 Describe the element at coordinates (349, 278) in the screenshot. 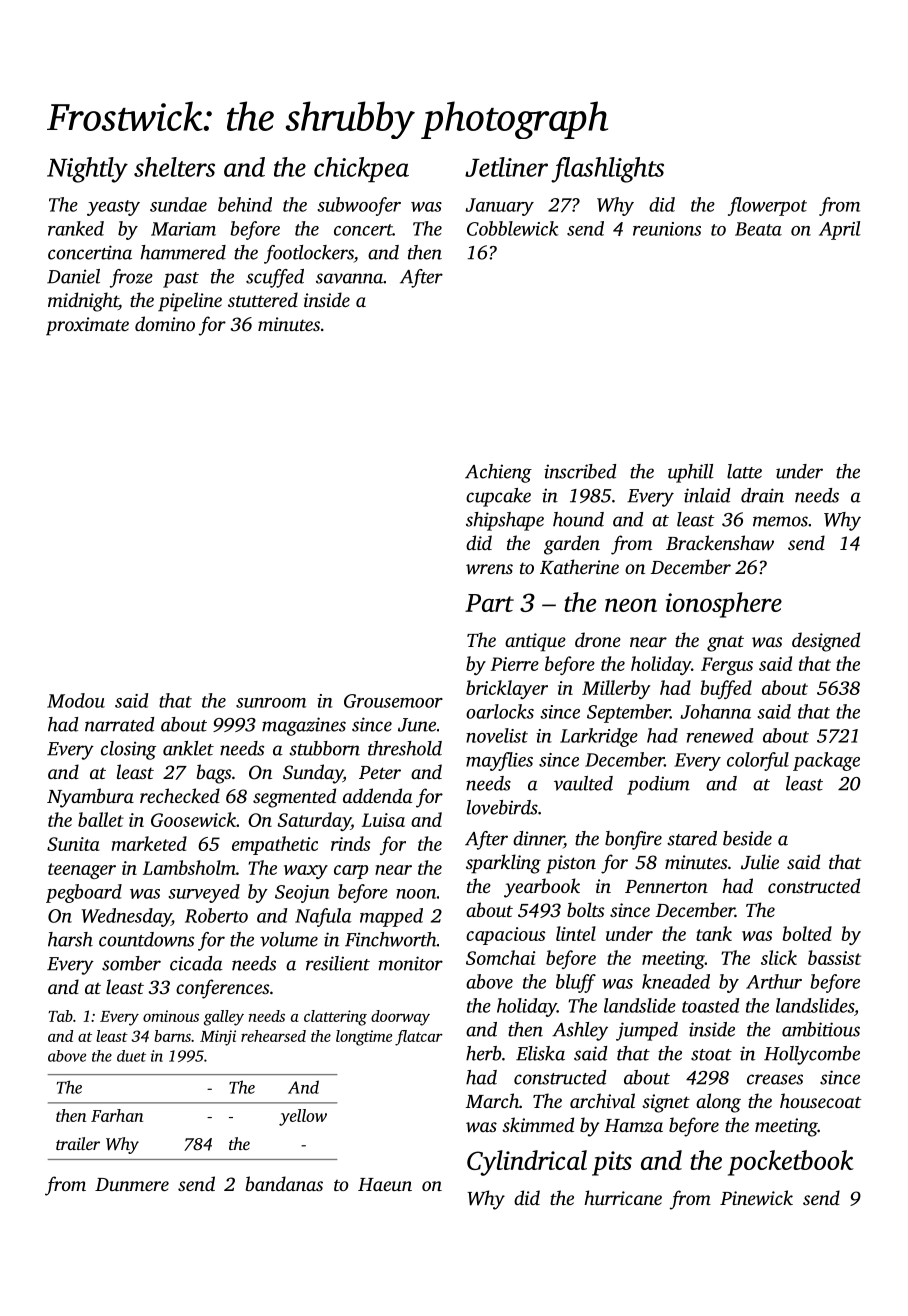

I see `savanna` at that location.
